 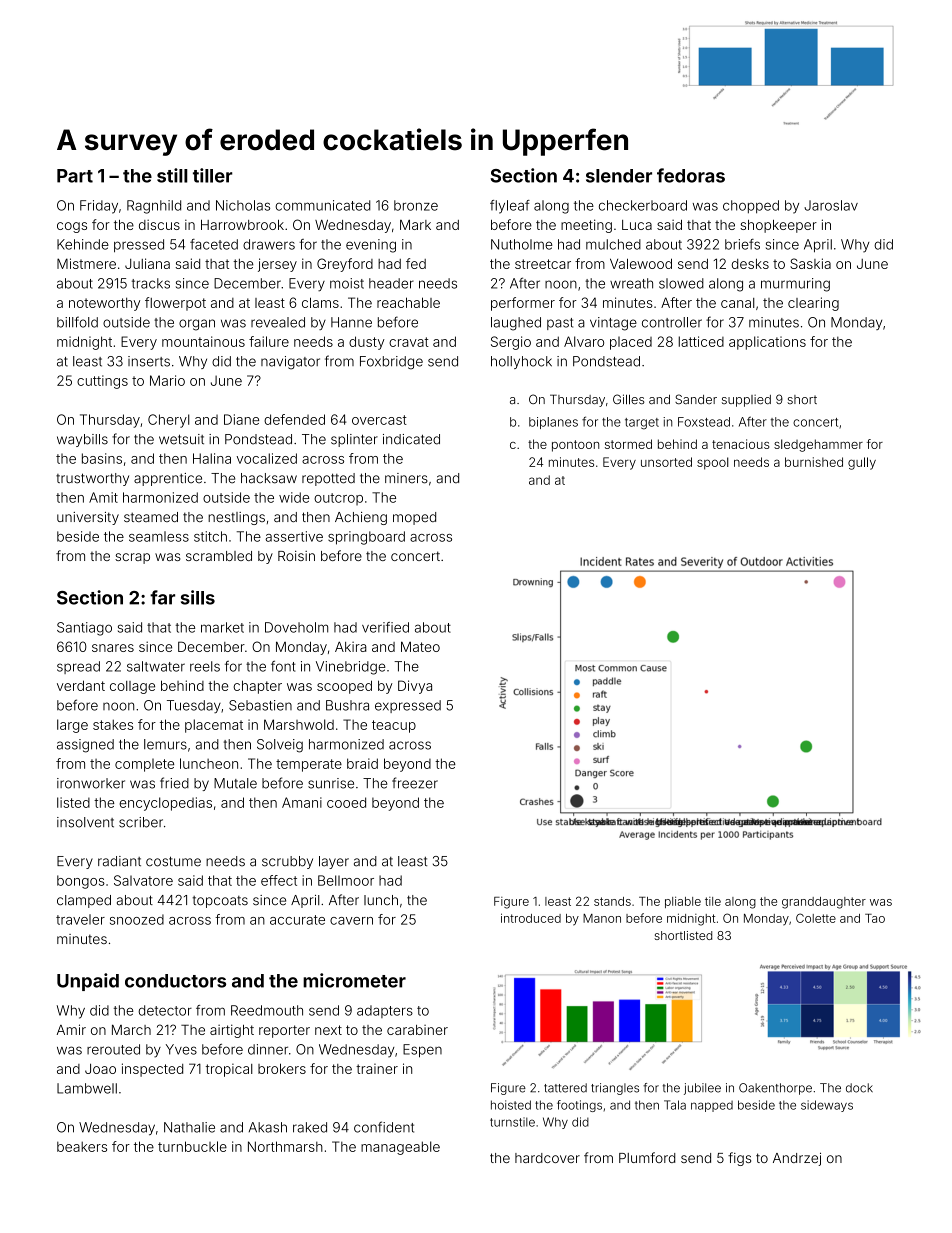 I want to click on clearing, so click(x=813, y=304).
